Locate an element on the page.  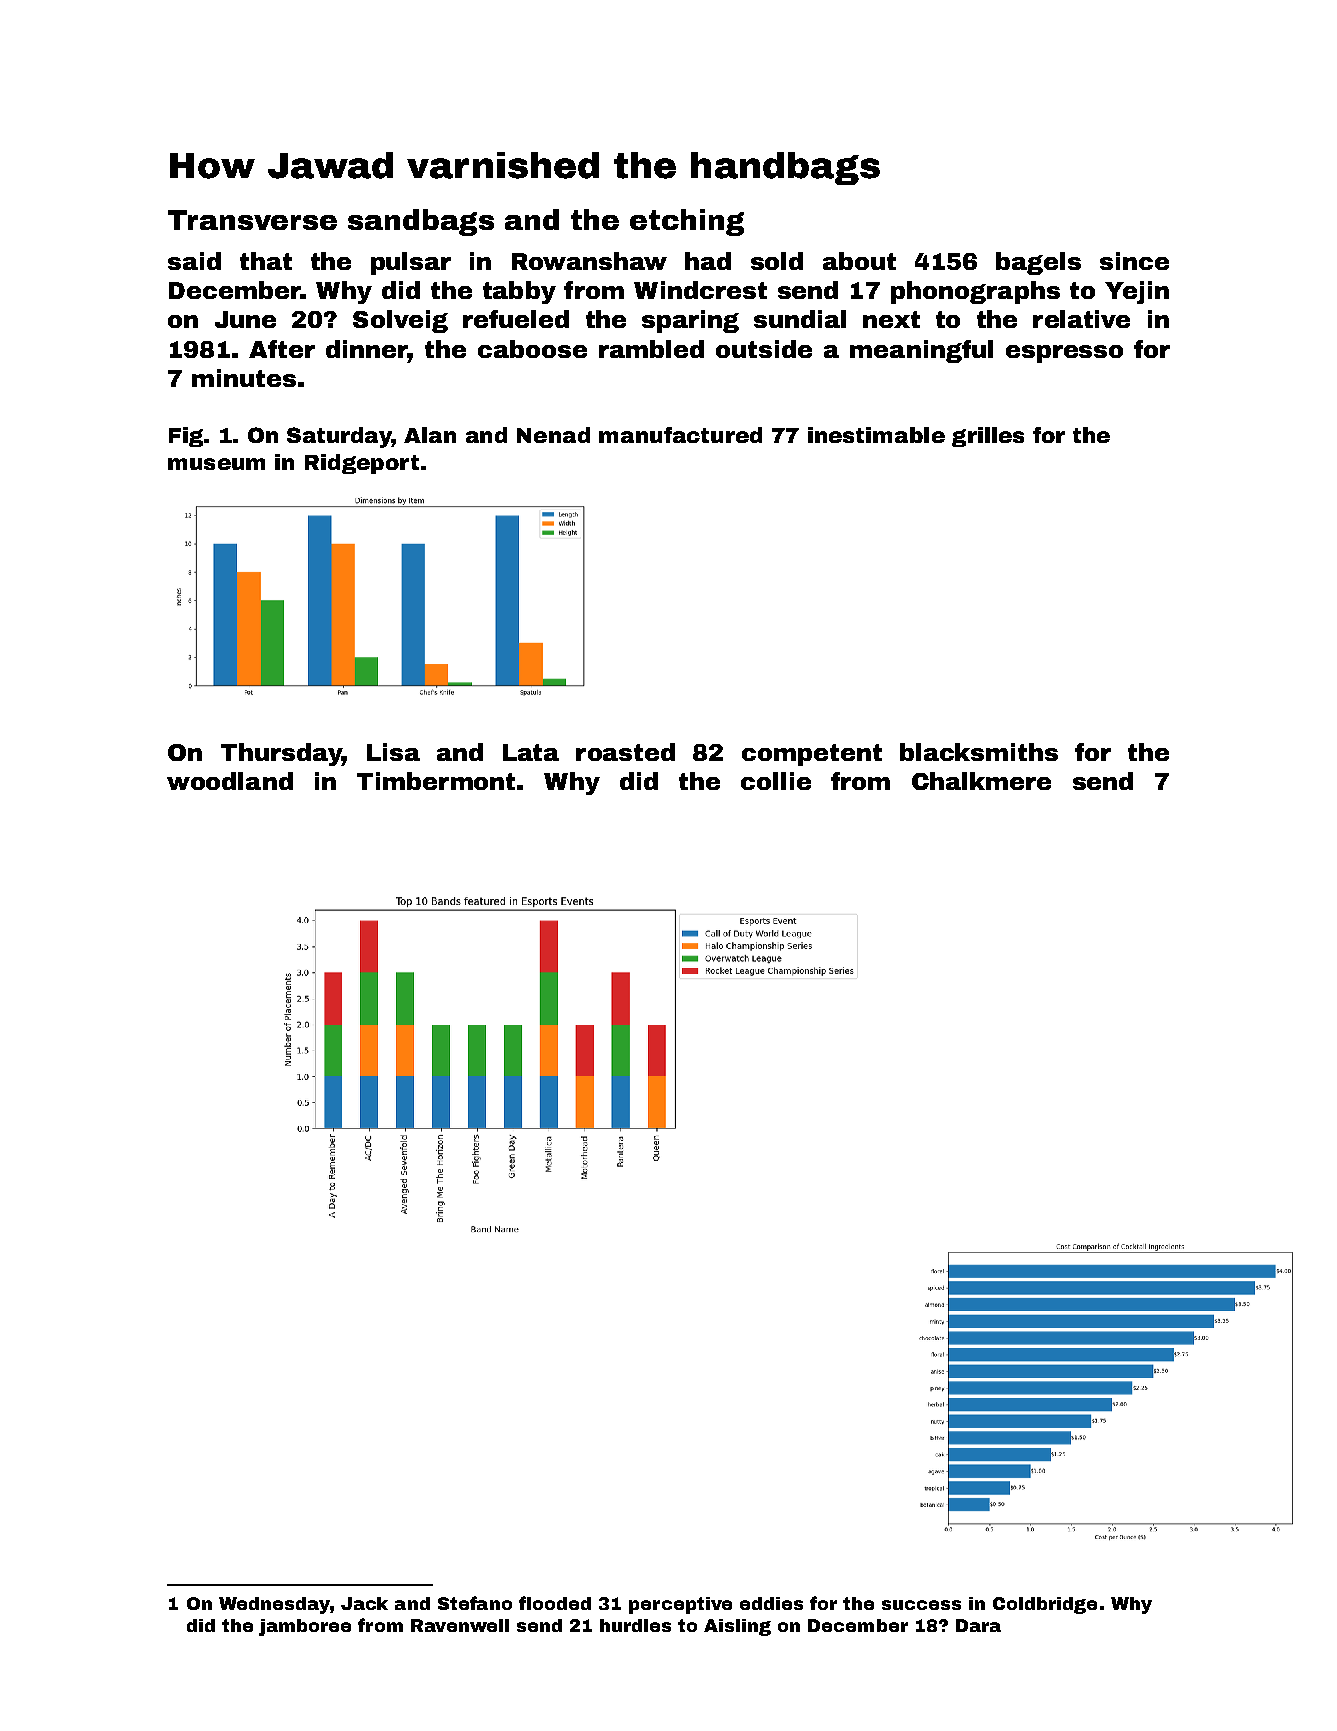
grilles is located at coordinates (988, 437).
